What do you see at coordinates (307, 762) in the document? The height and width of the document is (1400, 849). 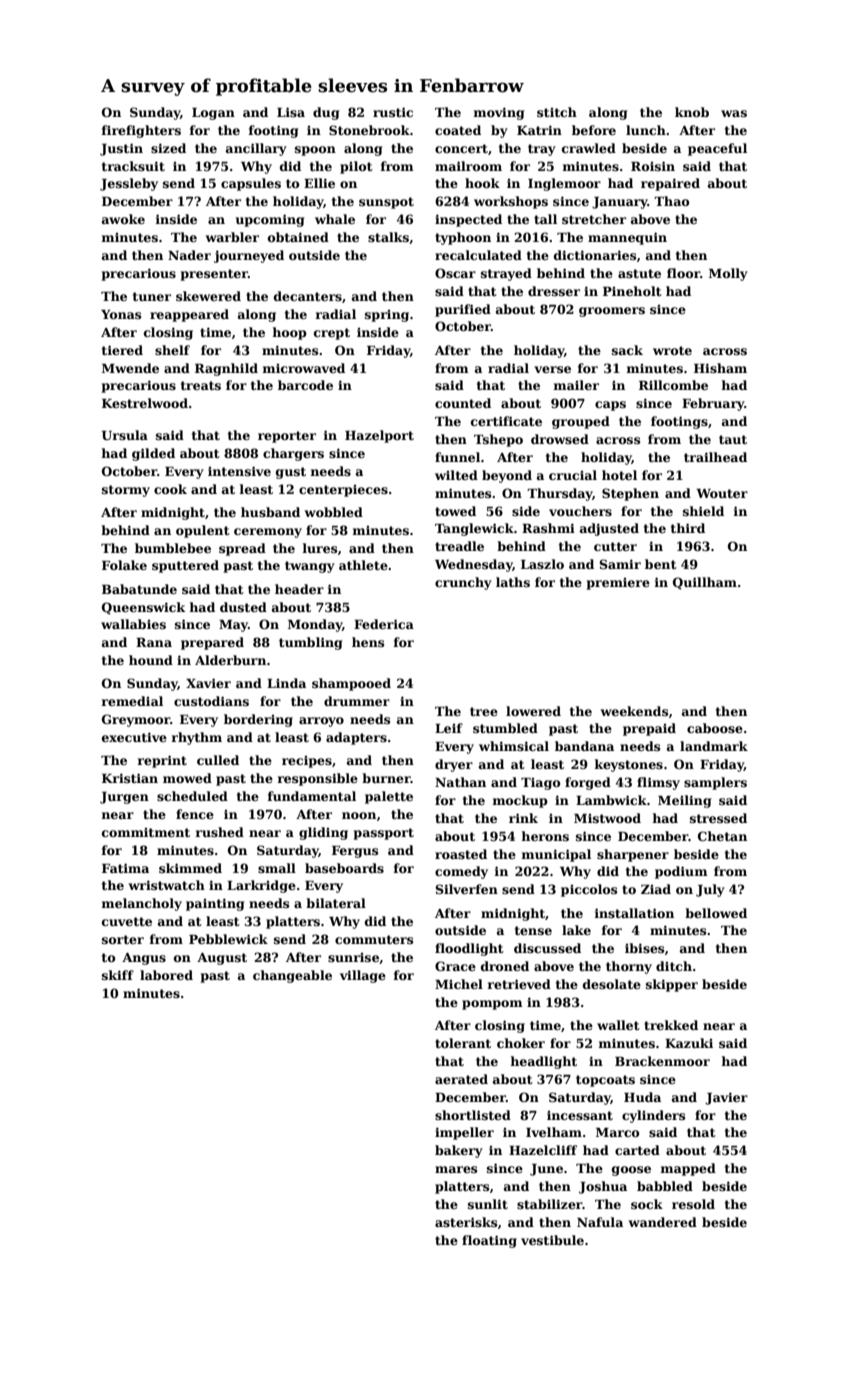 I see `recipes` at bounding box center [307, 762].
